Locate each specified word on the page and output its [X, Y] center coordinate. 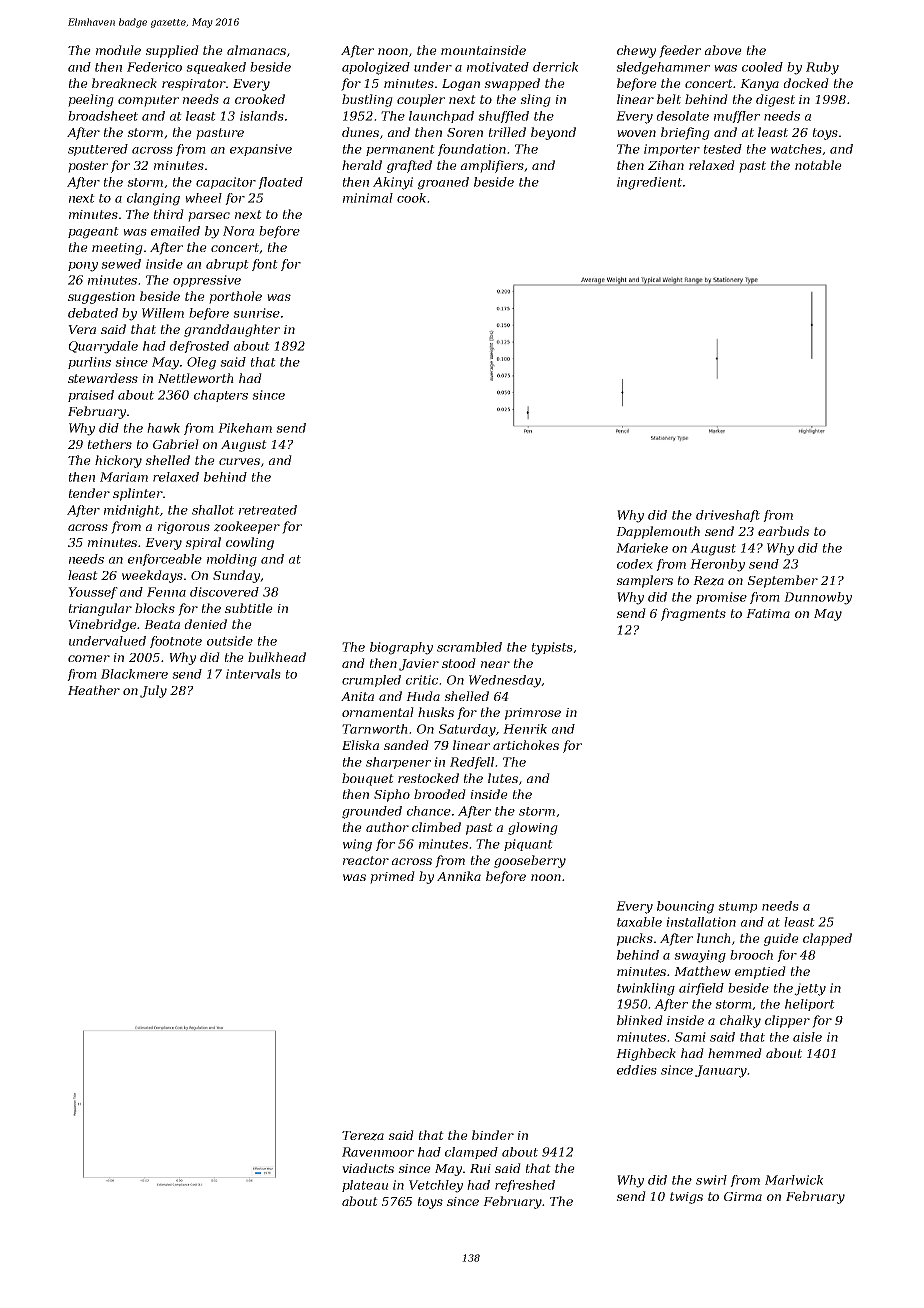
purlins [89, 363]
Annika [459, 876]
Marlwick [794, 1180]
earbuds [783, 531]
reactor [366, 860]
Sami [690, 1037]
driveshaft [728, 516]
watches [796, 149]
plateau [365, 1186]
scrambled [469, 647]
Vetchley [436, 1186]
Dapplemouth [658, 532]
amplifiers [492, 166]
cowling [250, 543]
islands [262, 116]
